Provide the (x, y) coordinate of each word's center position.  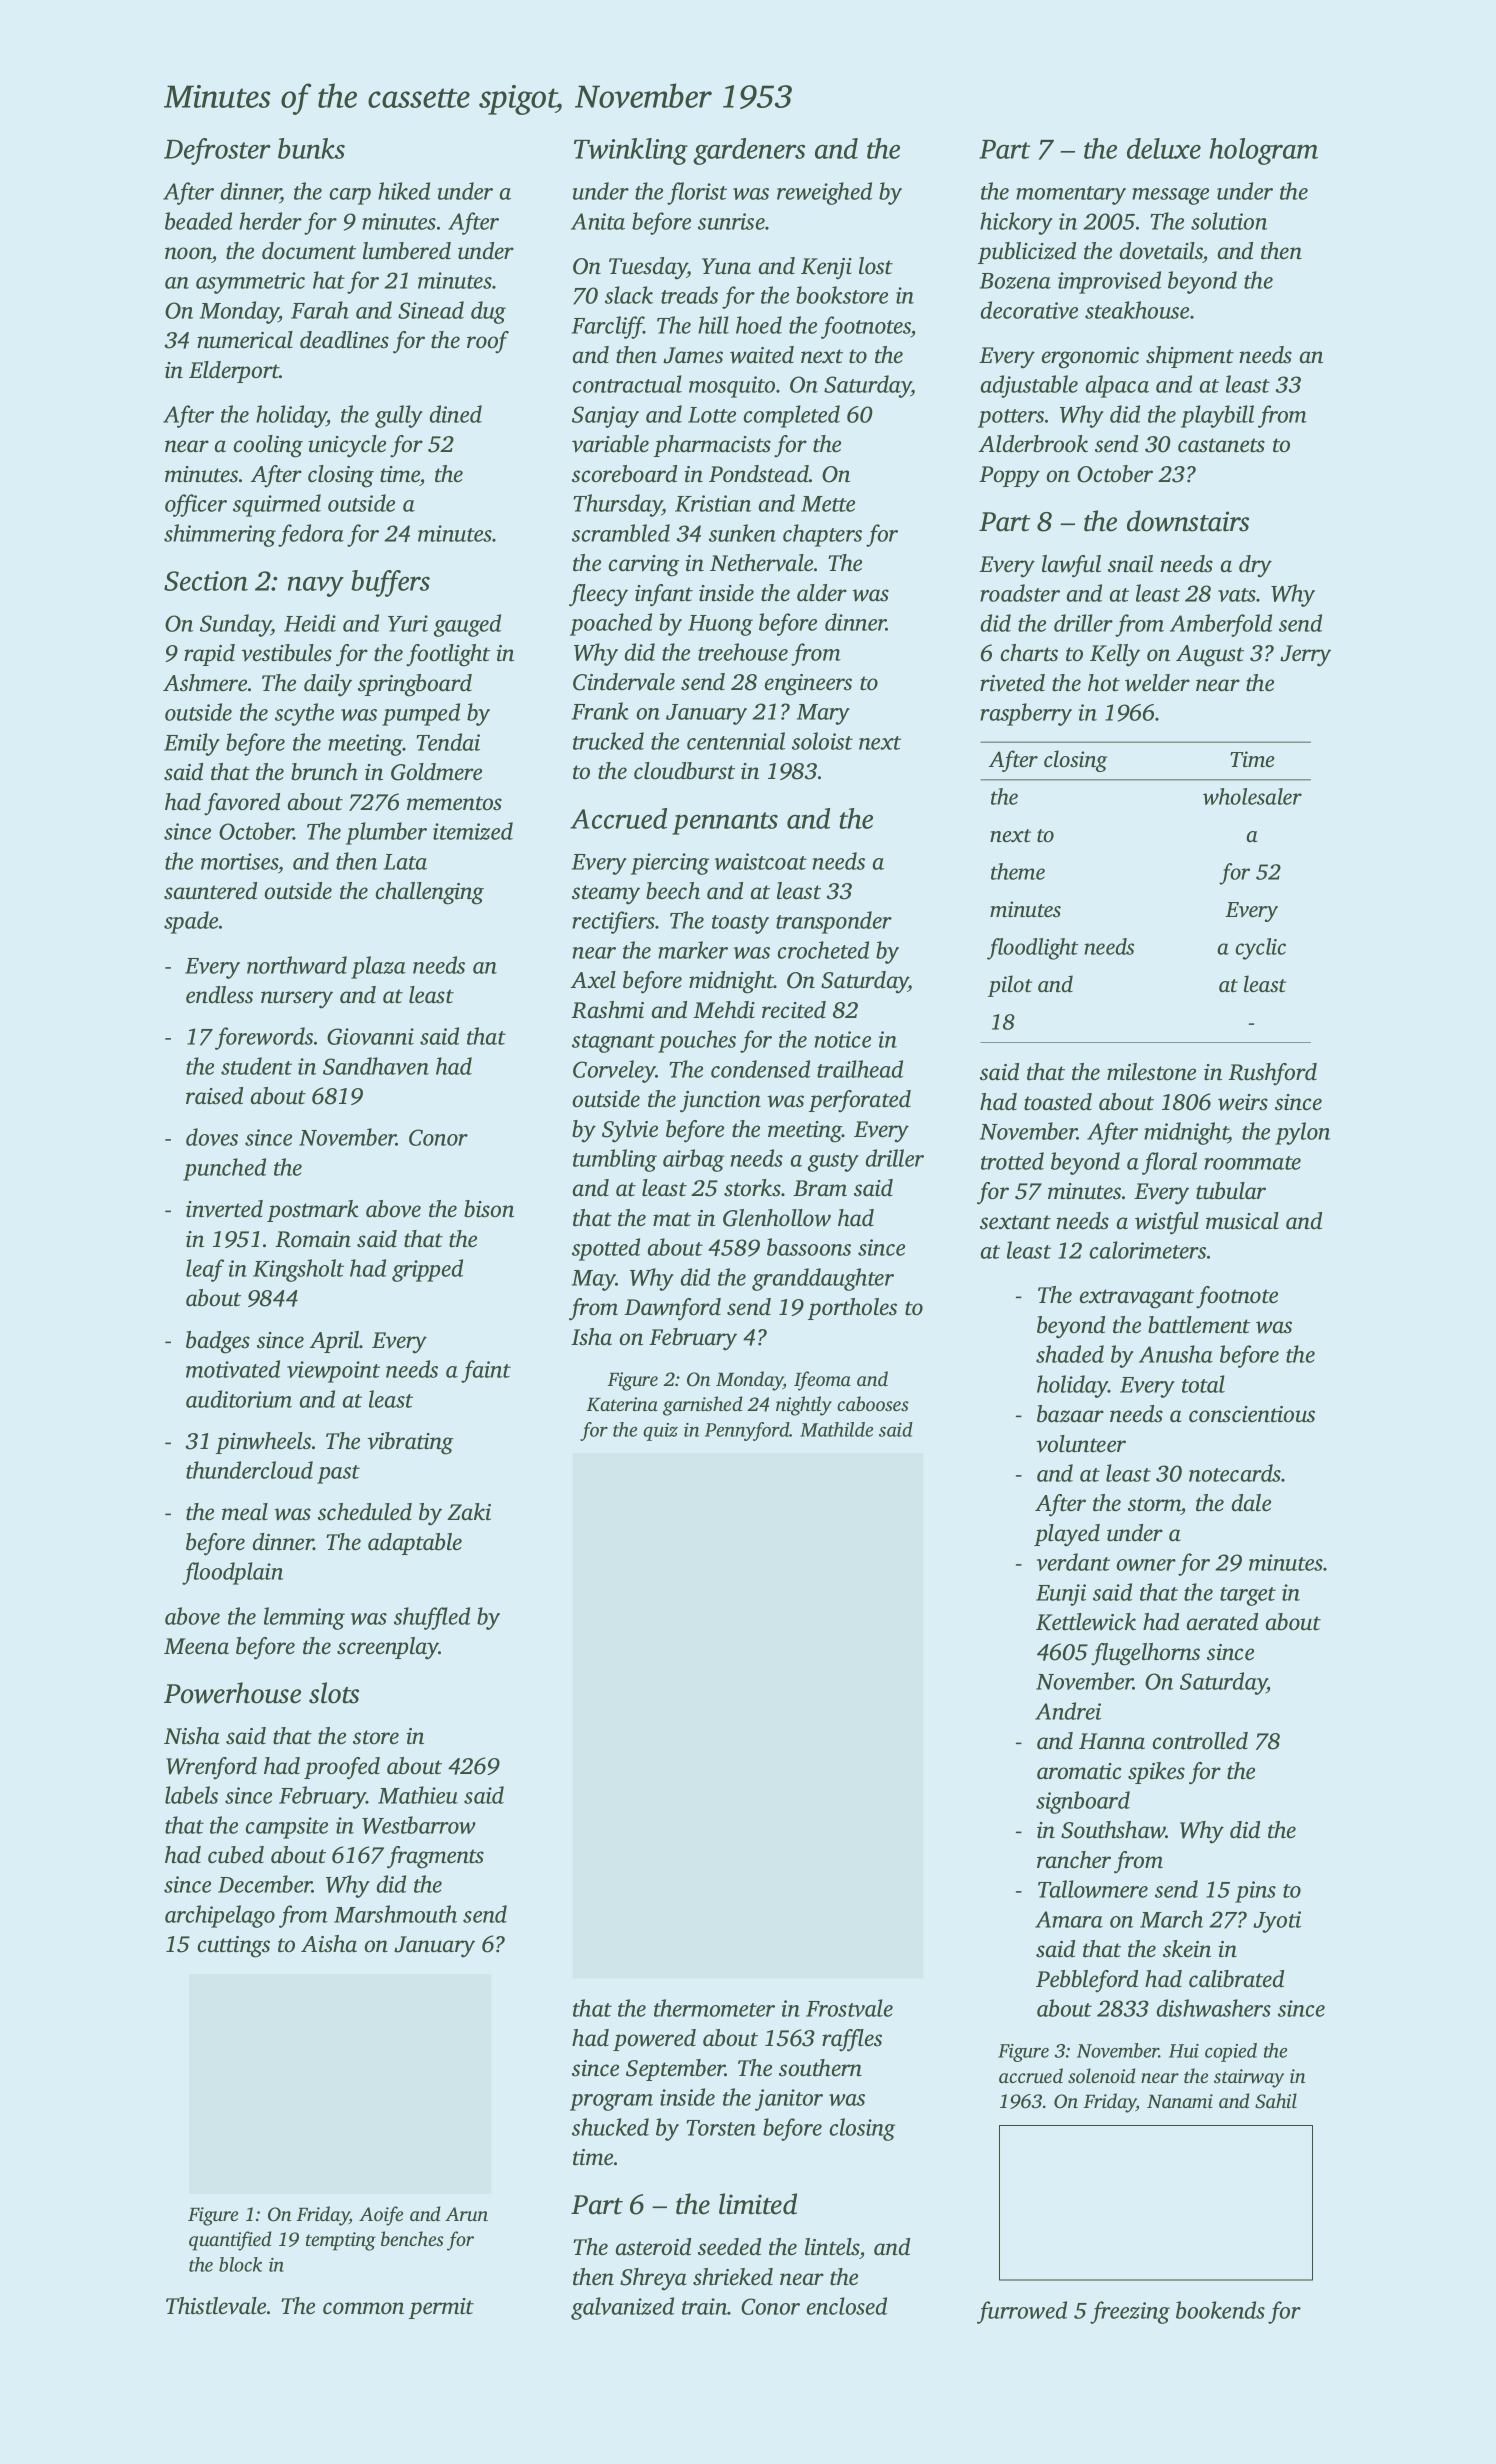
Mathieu (418, 1795)
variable (610, 444)
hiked (404, 191)
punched (224, 1169)
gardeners (749, 151)
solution (1229, 221)
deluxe (1164, 148)
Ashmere (205, 683)
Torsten (721, 2128)
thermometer (714, 2008)
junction (720, 1102)
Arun (466, 2214)
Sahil (1276, 2101)
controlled (1200, 1741)
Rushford (1272, 1074)
